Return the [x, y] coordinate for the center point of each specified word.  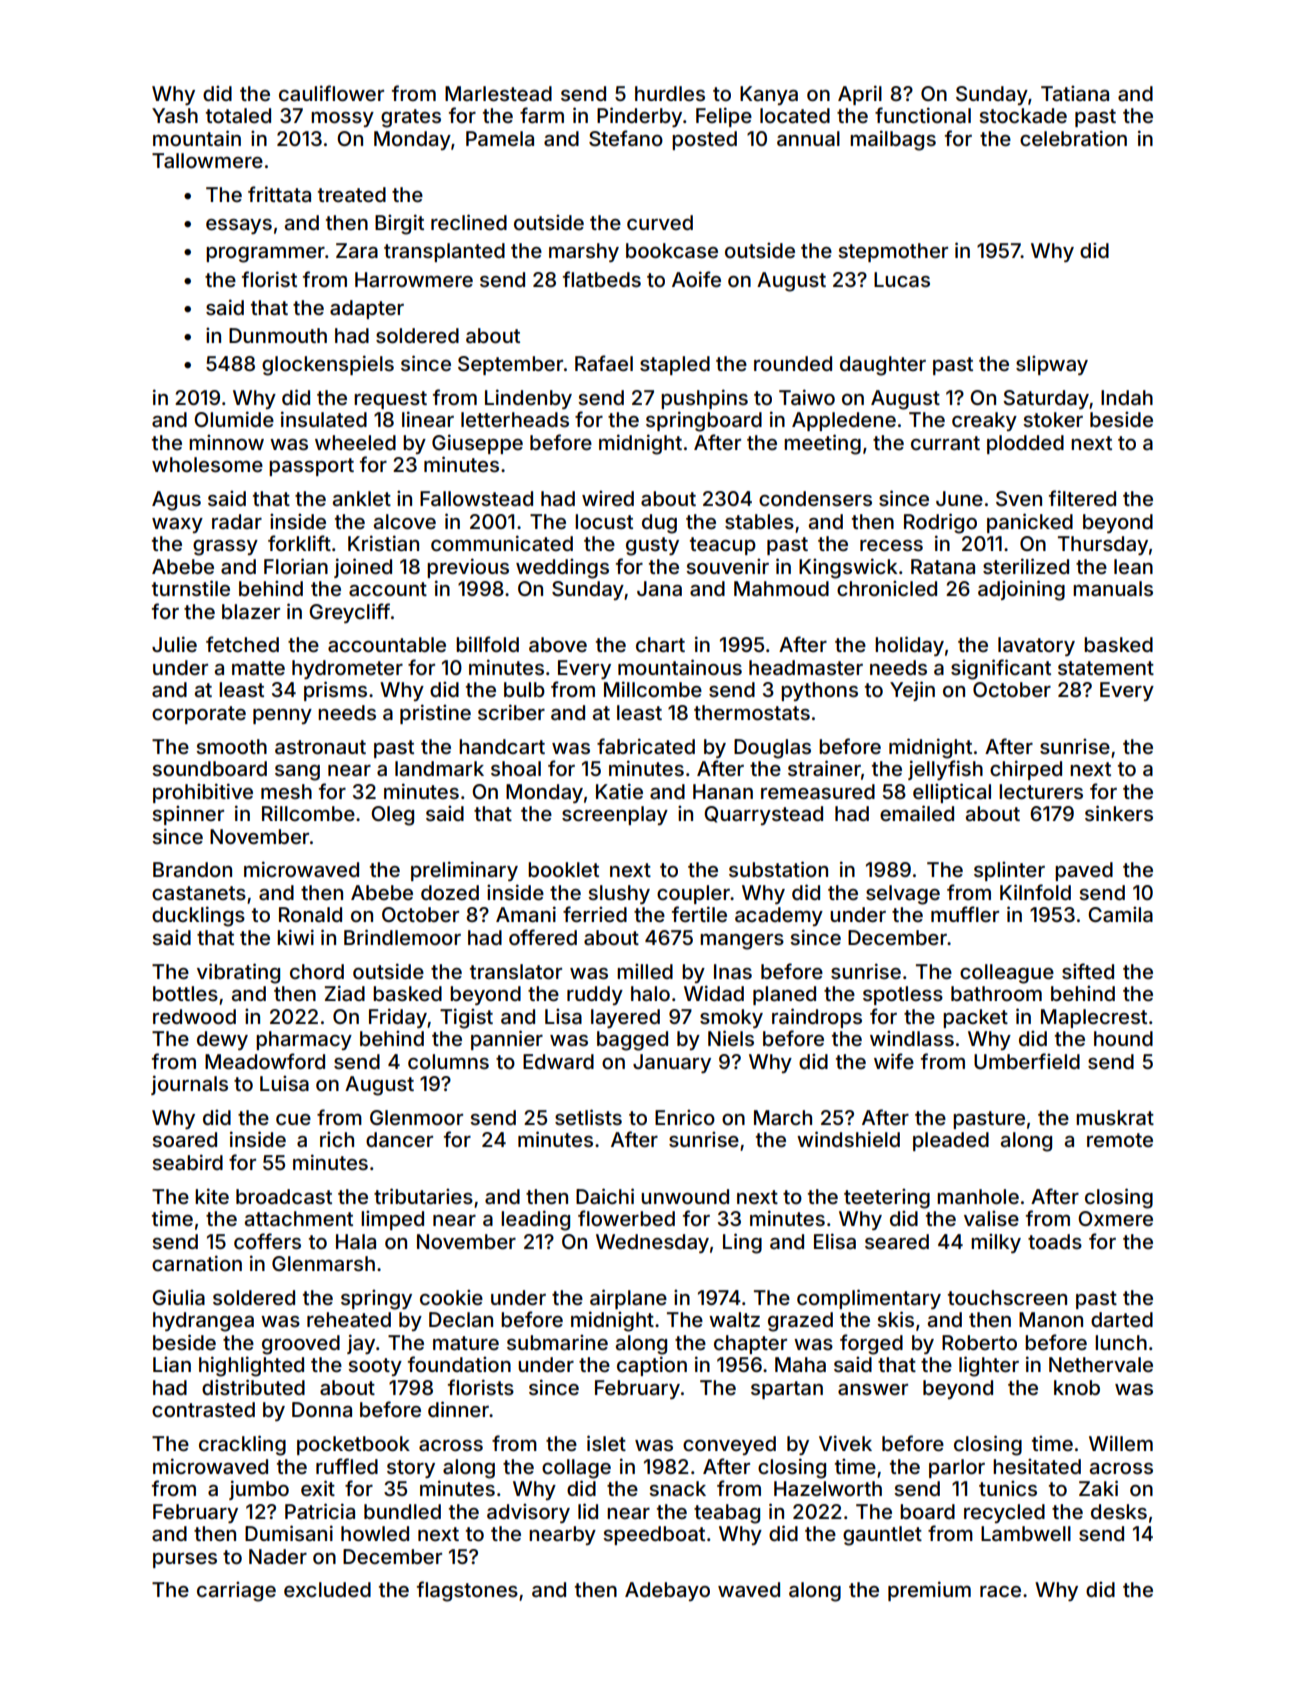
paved [1084, 871]
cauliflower [331, 93]
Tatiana [1075, 93]
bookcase [672, 250]
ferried [595, 914]
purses [185, 1560]
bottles [185, 993]
